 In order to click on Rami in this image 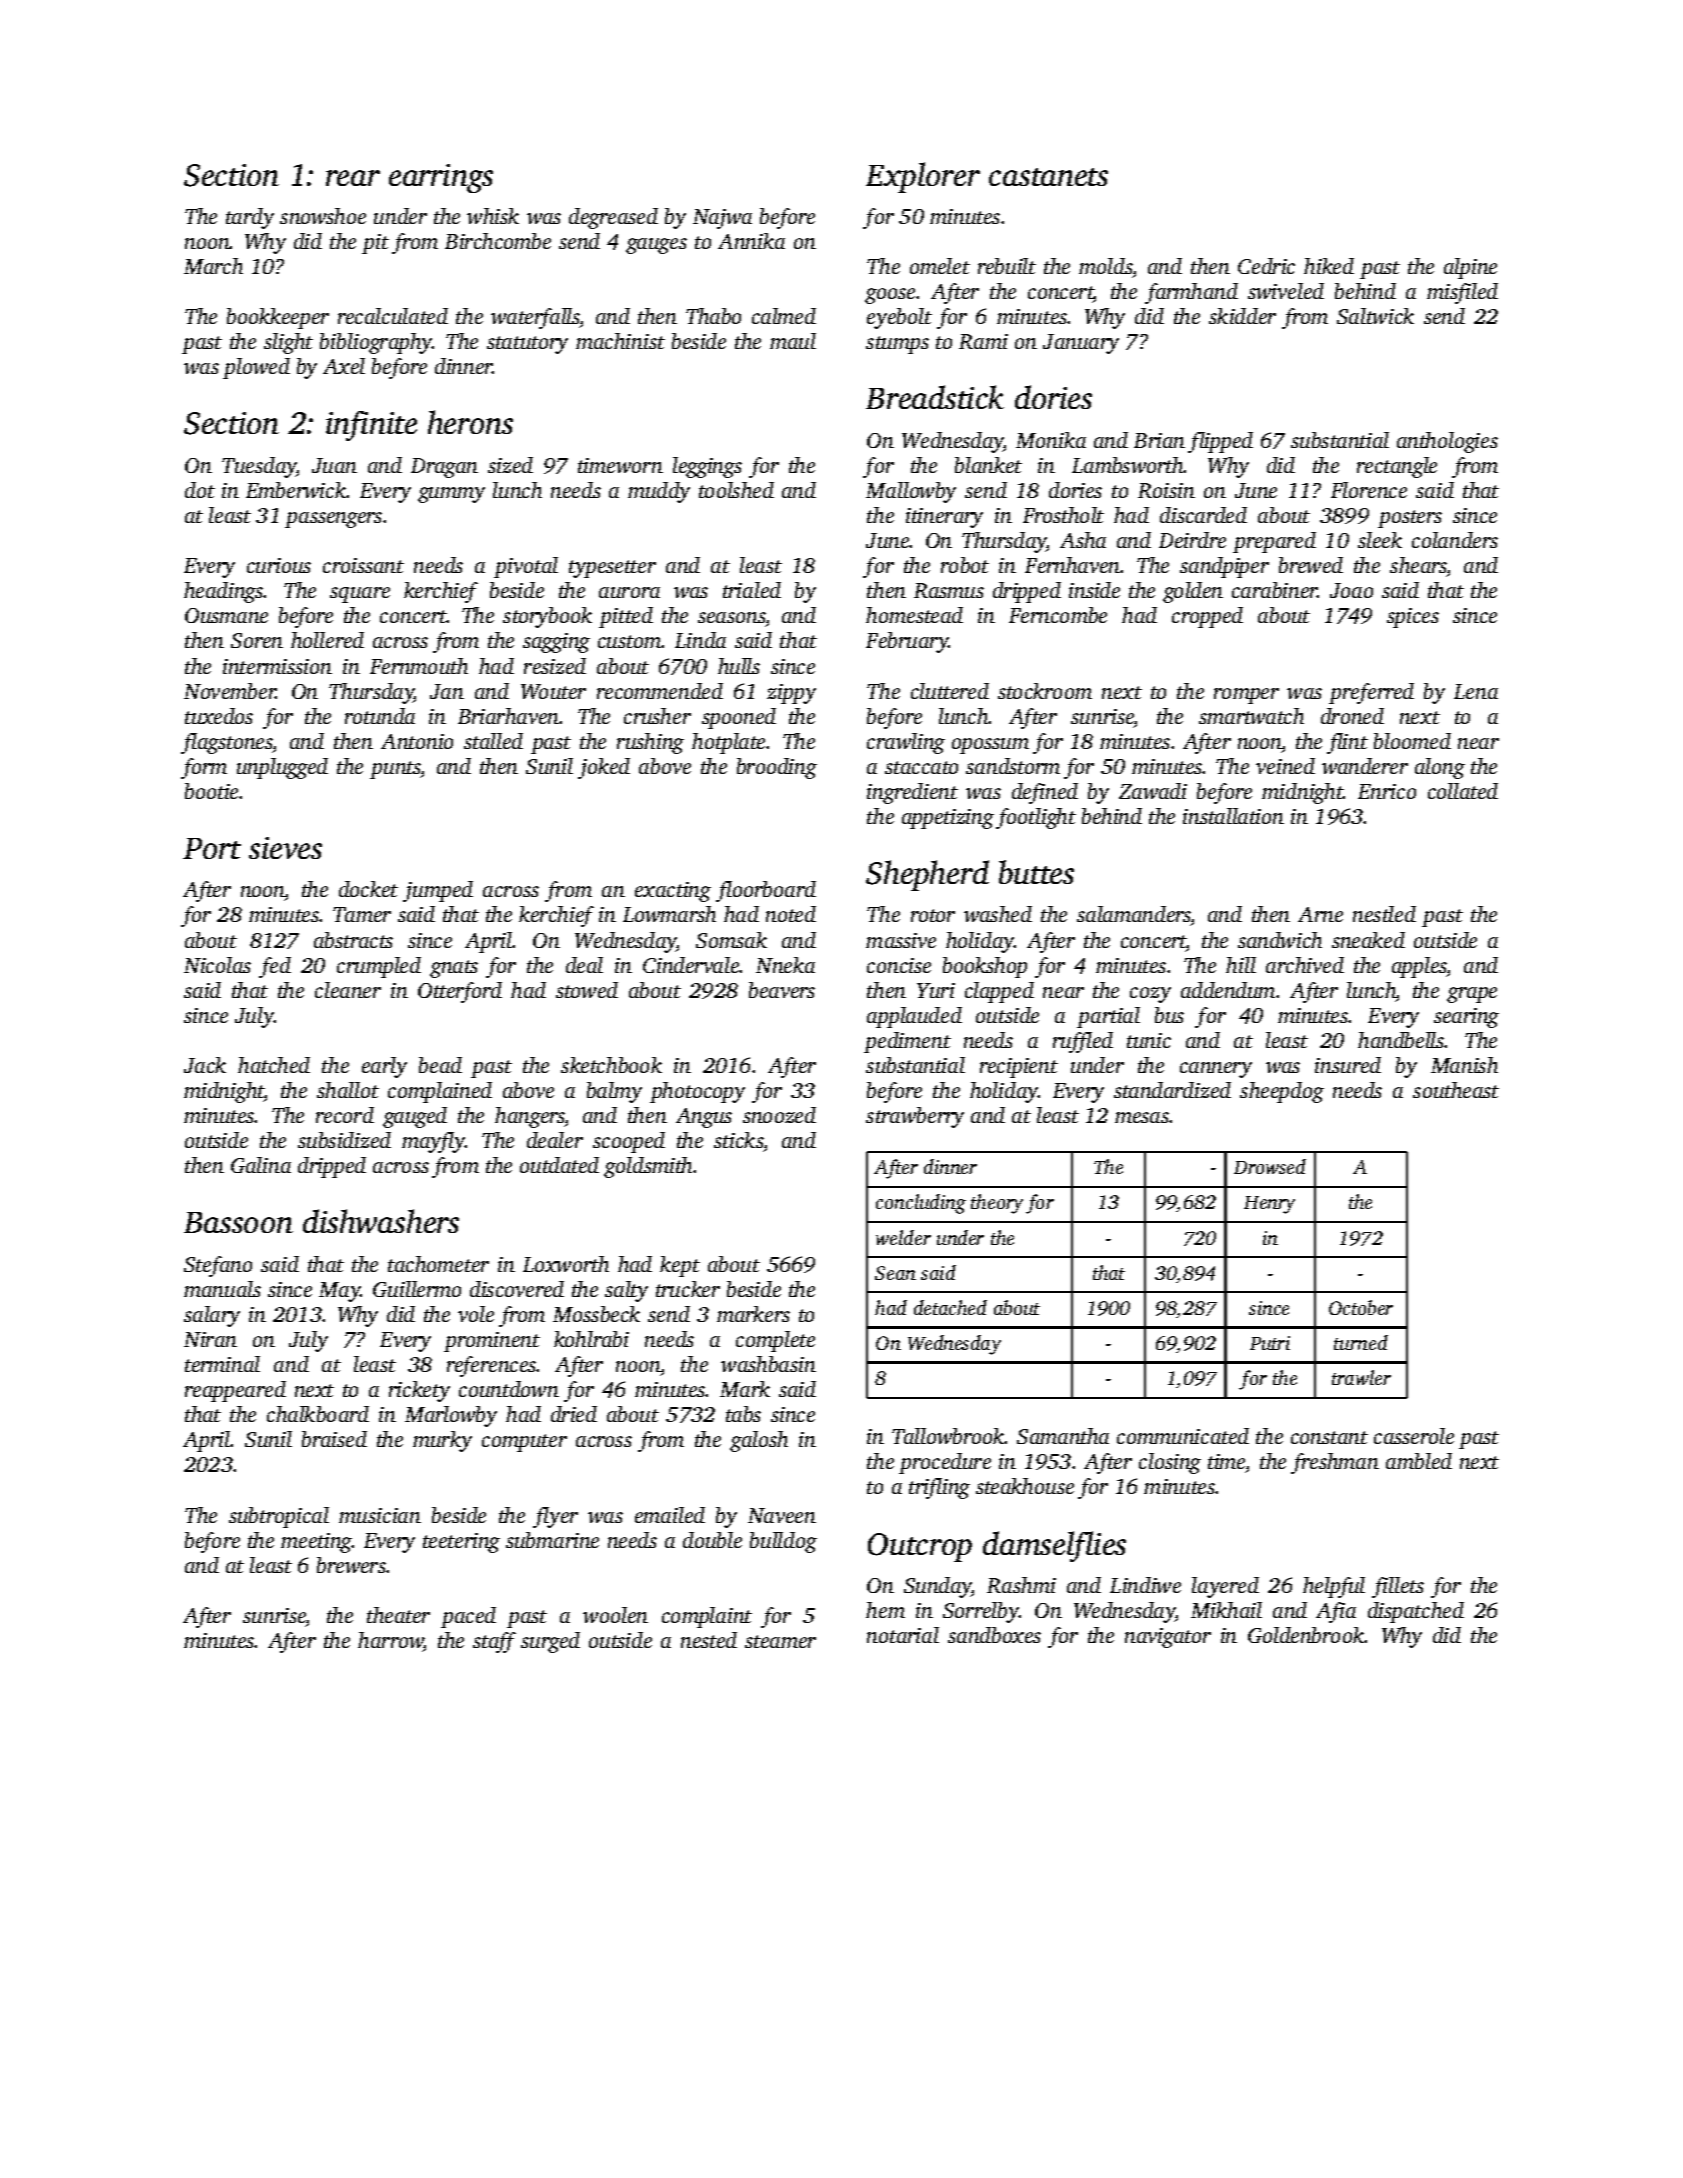, I will do `click(983, 341)`.
